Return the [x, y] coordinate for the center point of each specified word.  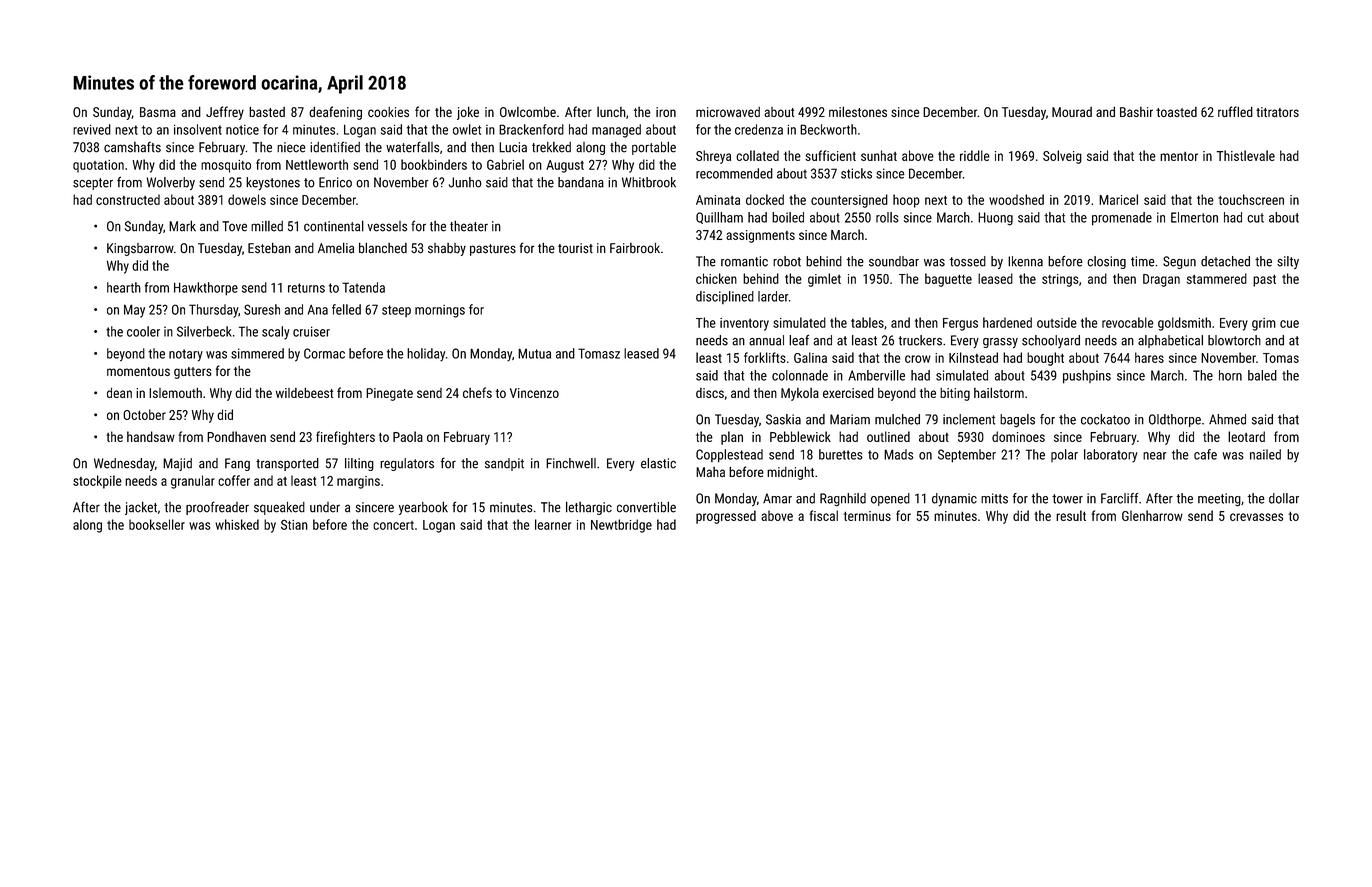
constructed [128, 199]
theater [469, 226]
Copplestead [729, 456]
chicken [716, 278]
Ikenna [1025, 261]
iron [666, 112]
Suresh [262, 309]
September [967, 456]
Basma [158, 112]
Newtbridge [621, 526]
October [144, 414]
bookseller [157, 524]
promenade [1122, 219]
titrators [1277, 112]
